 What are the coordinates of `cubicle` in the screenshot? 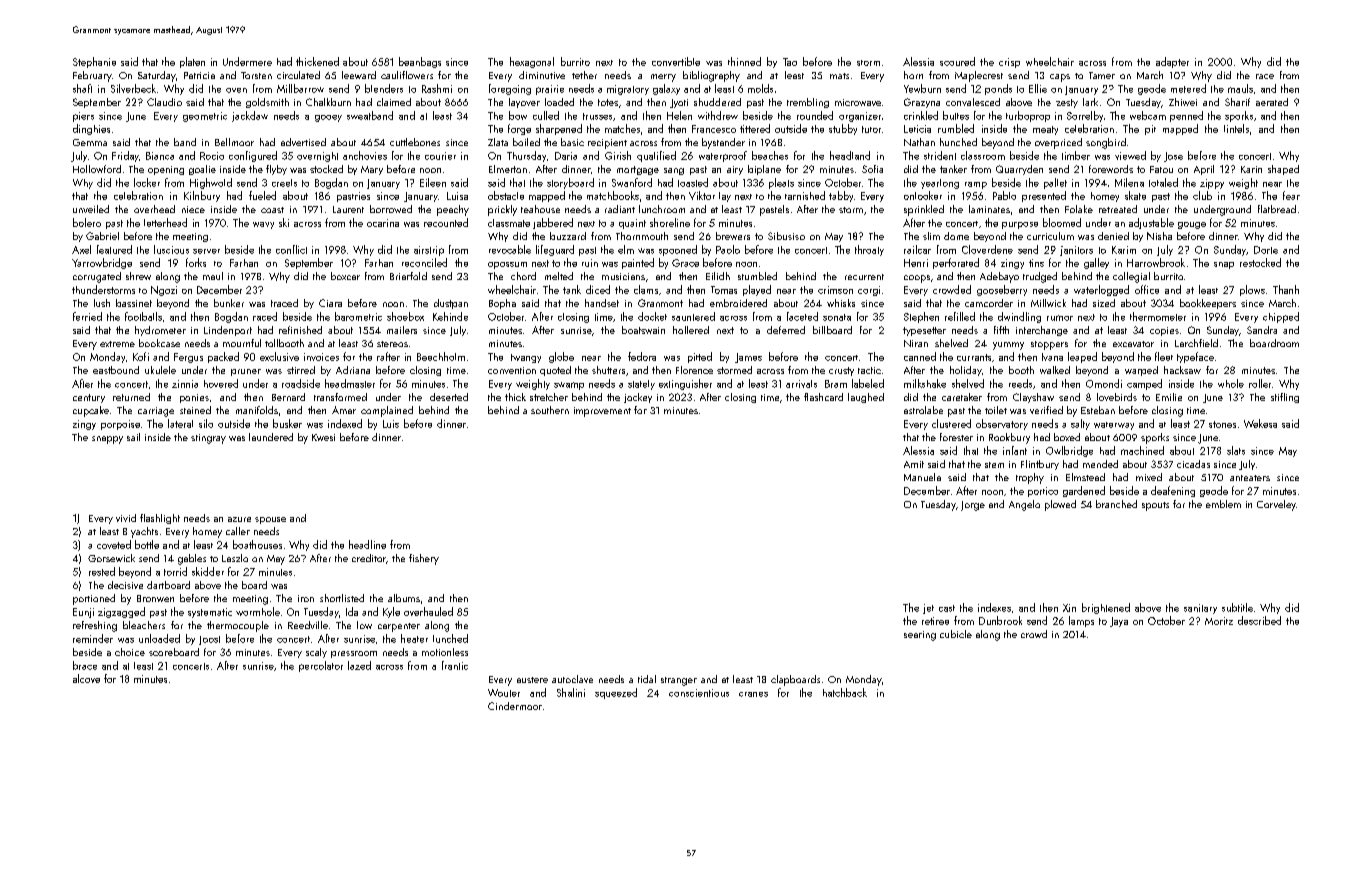 It's located at (956, 634).
